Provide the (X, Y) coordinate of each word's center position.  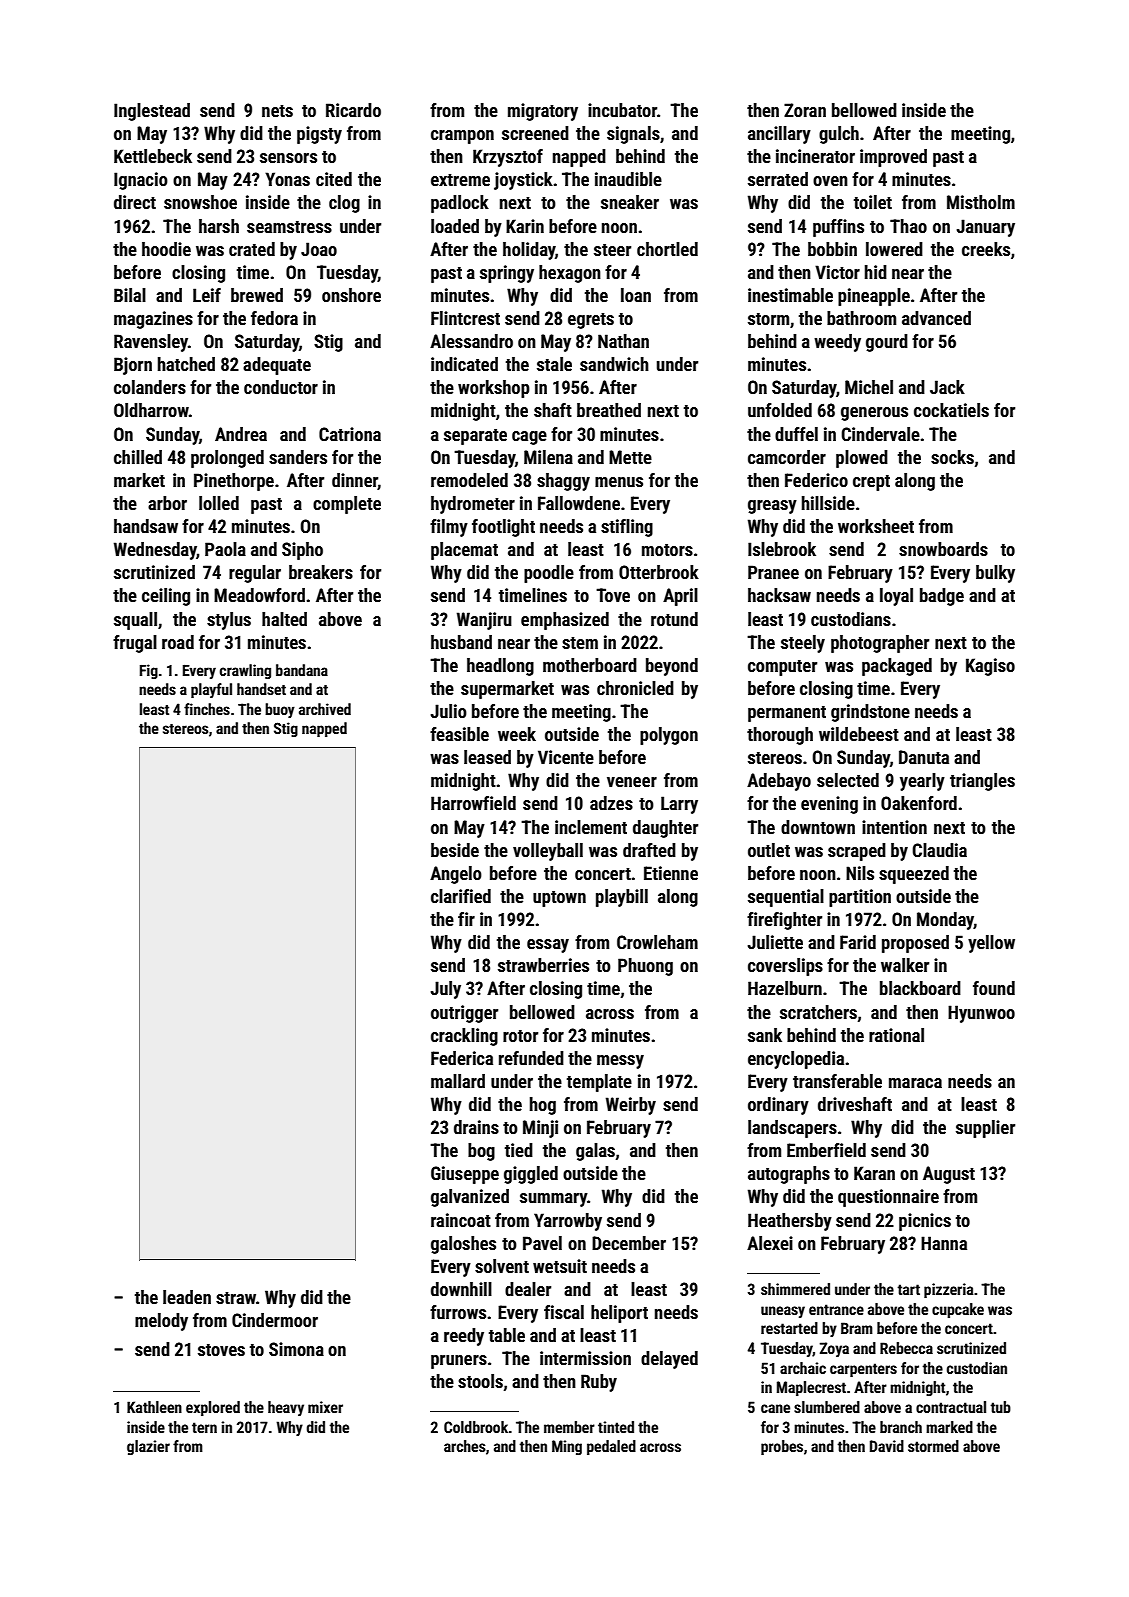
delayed (669, 1360)
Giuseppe (465, 1175)
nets (277, 111)
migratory (543, 112)
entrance (836, 1309)
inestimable (790, 295)
